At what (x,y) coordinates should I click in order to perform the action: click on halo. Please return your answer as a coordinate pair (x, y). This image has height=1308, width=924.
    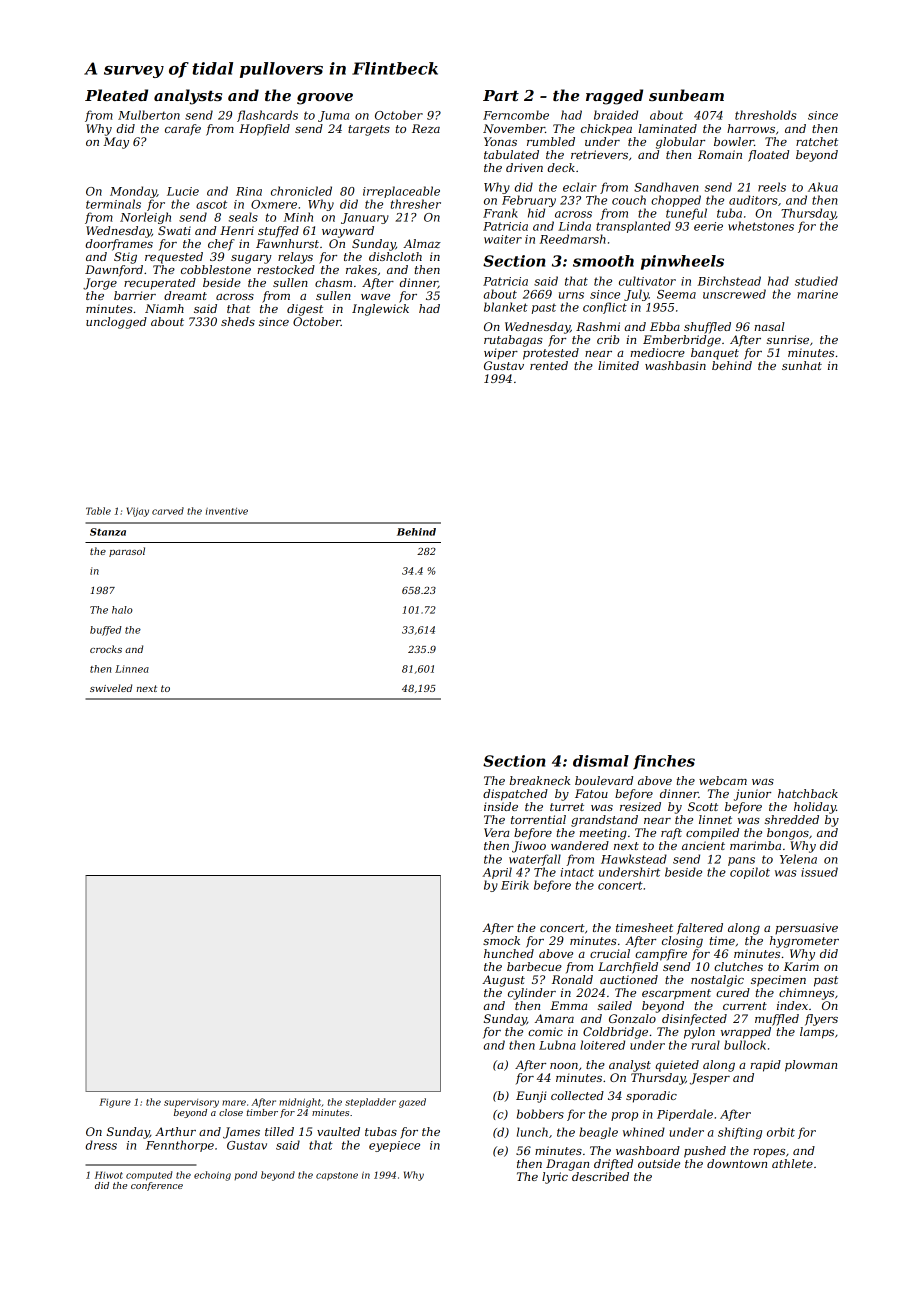
    Looking at the image, I should click on (122, 610).
